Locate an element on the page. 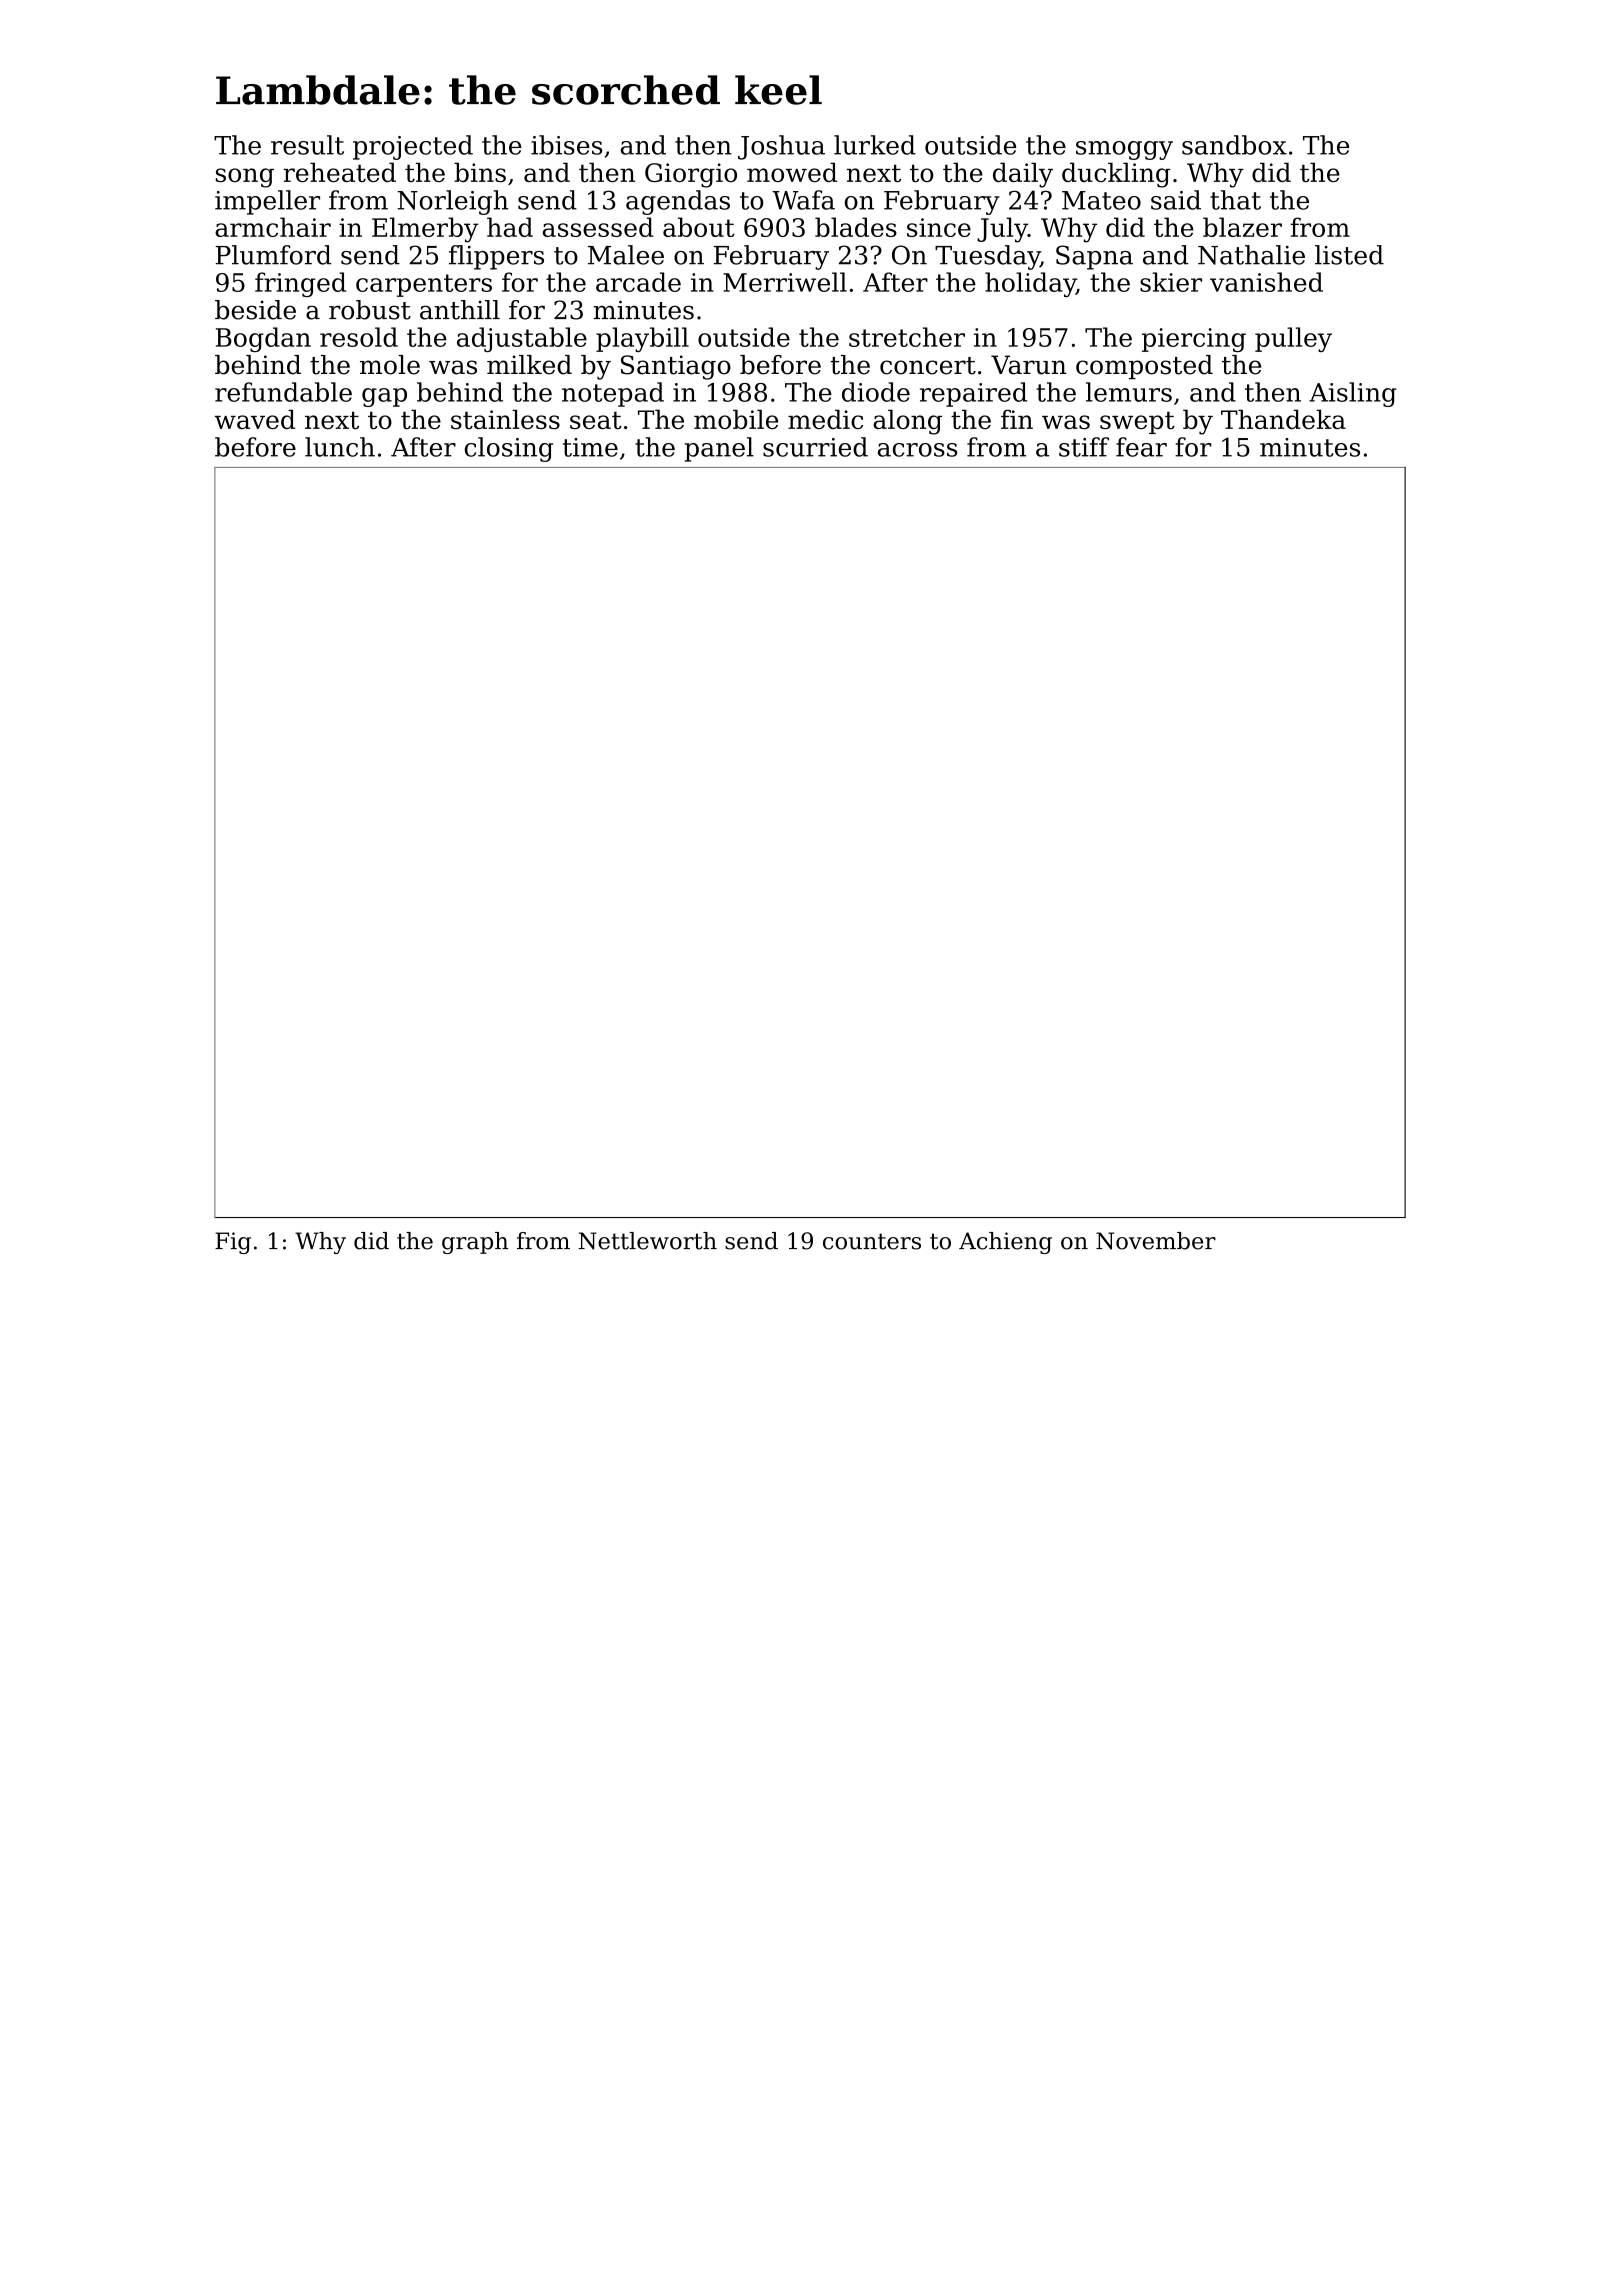  stretcher is located at coordinates (907, 337).
